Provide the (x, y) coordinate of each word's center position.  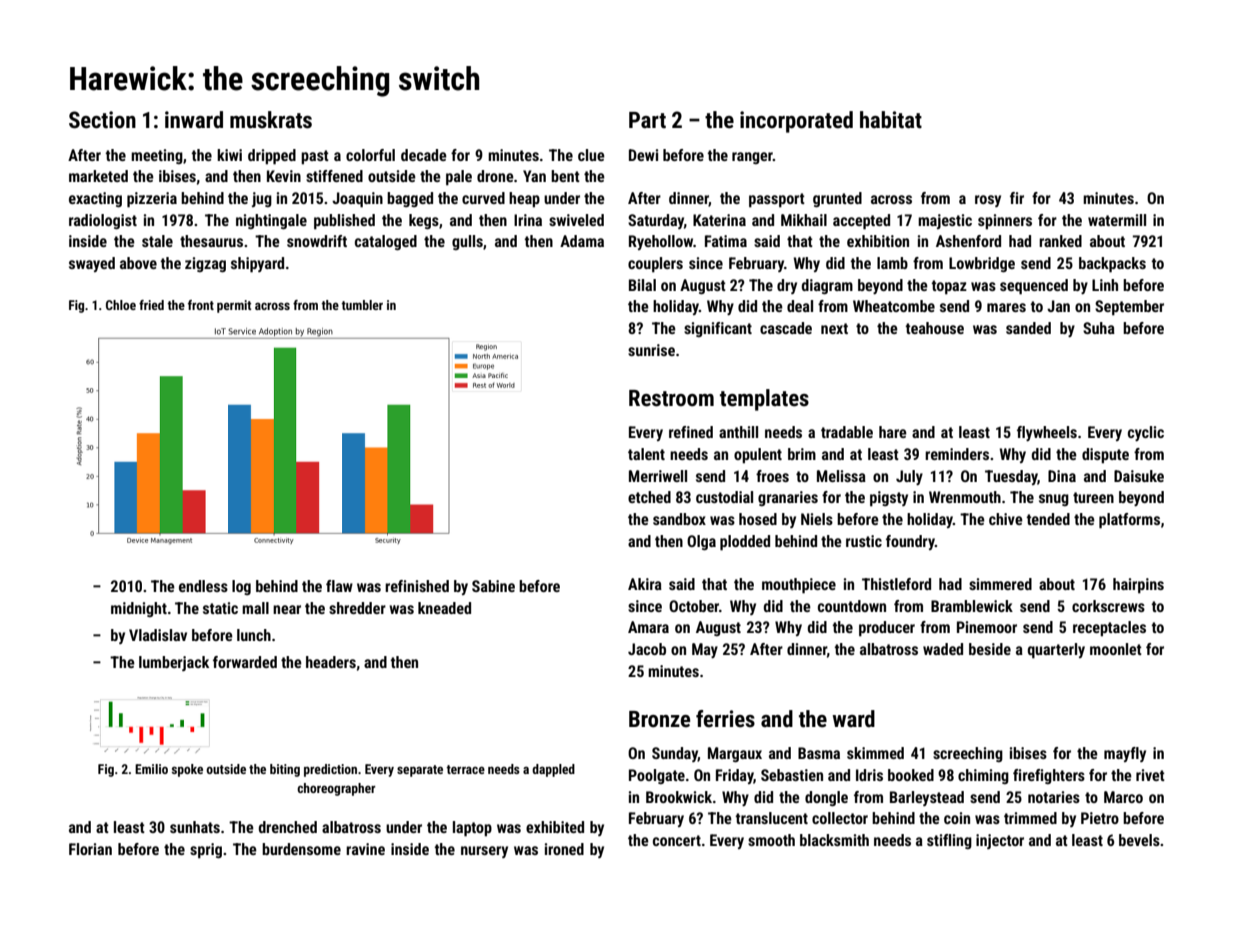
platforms (1129, 521)
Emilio (151, 769)
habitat (891, 120)
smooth (771, 840)
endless (203, 586)
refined (691, 432)
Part (647, 120)
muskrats (271, 120)
